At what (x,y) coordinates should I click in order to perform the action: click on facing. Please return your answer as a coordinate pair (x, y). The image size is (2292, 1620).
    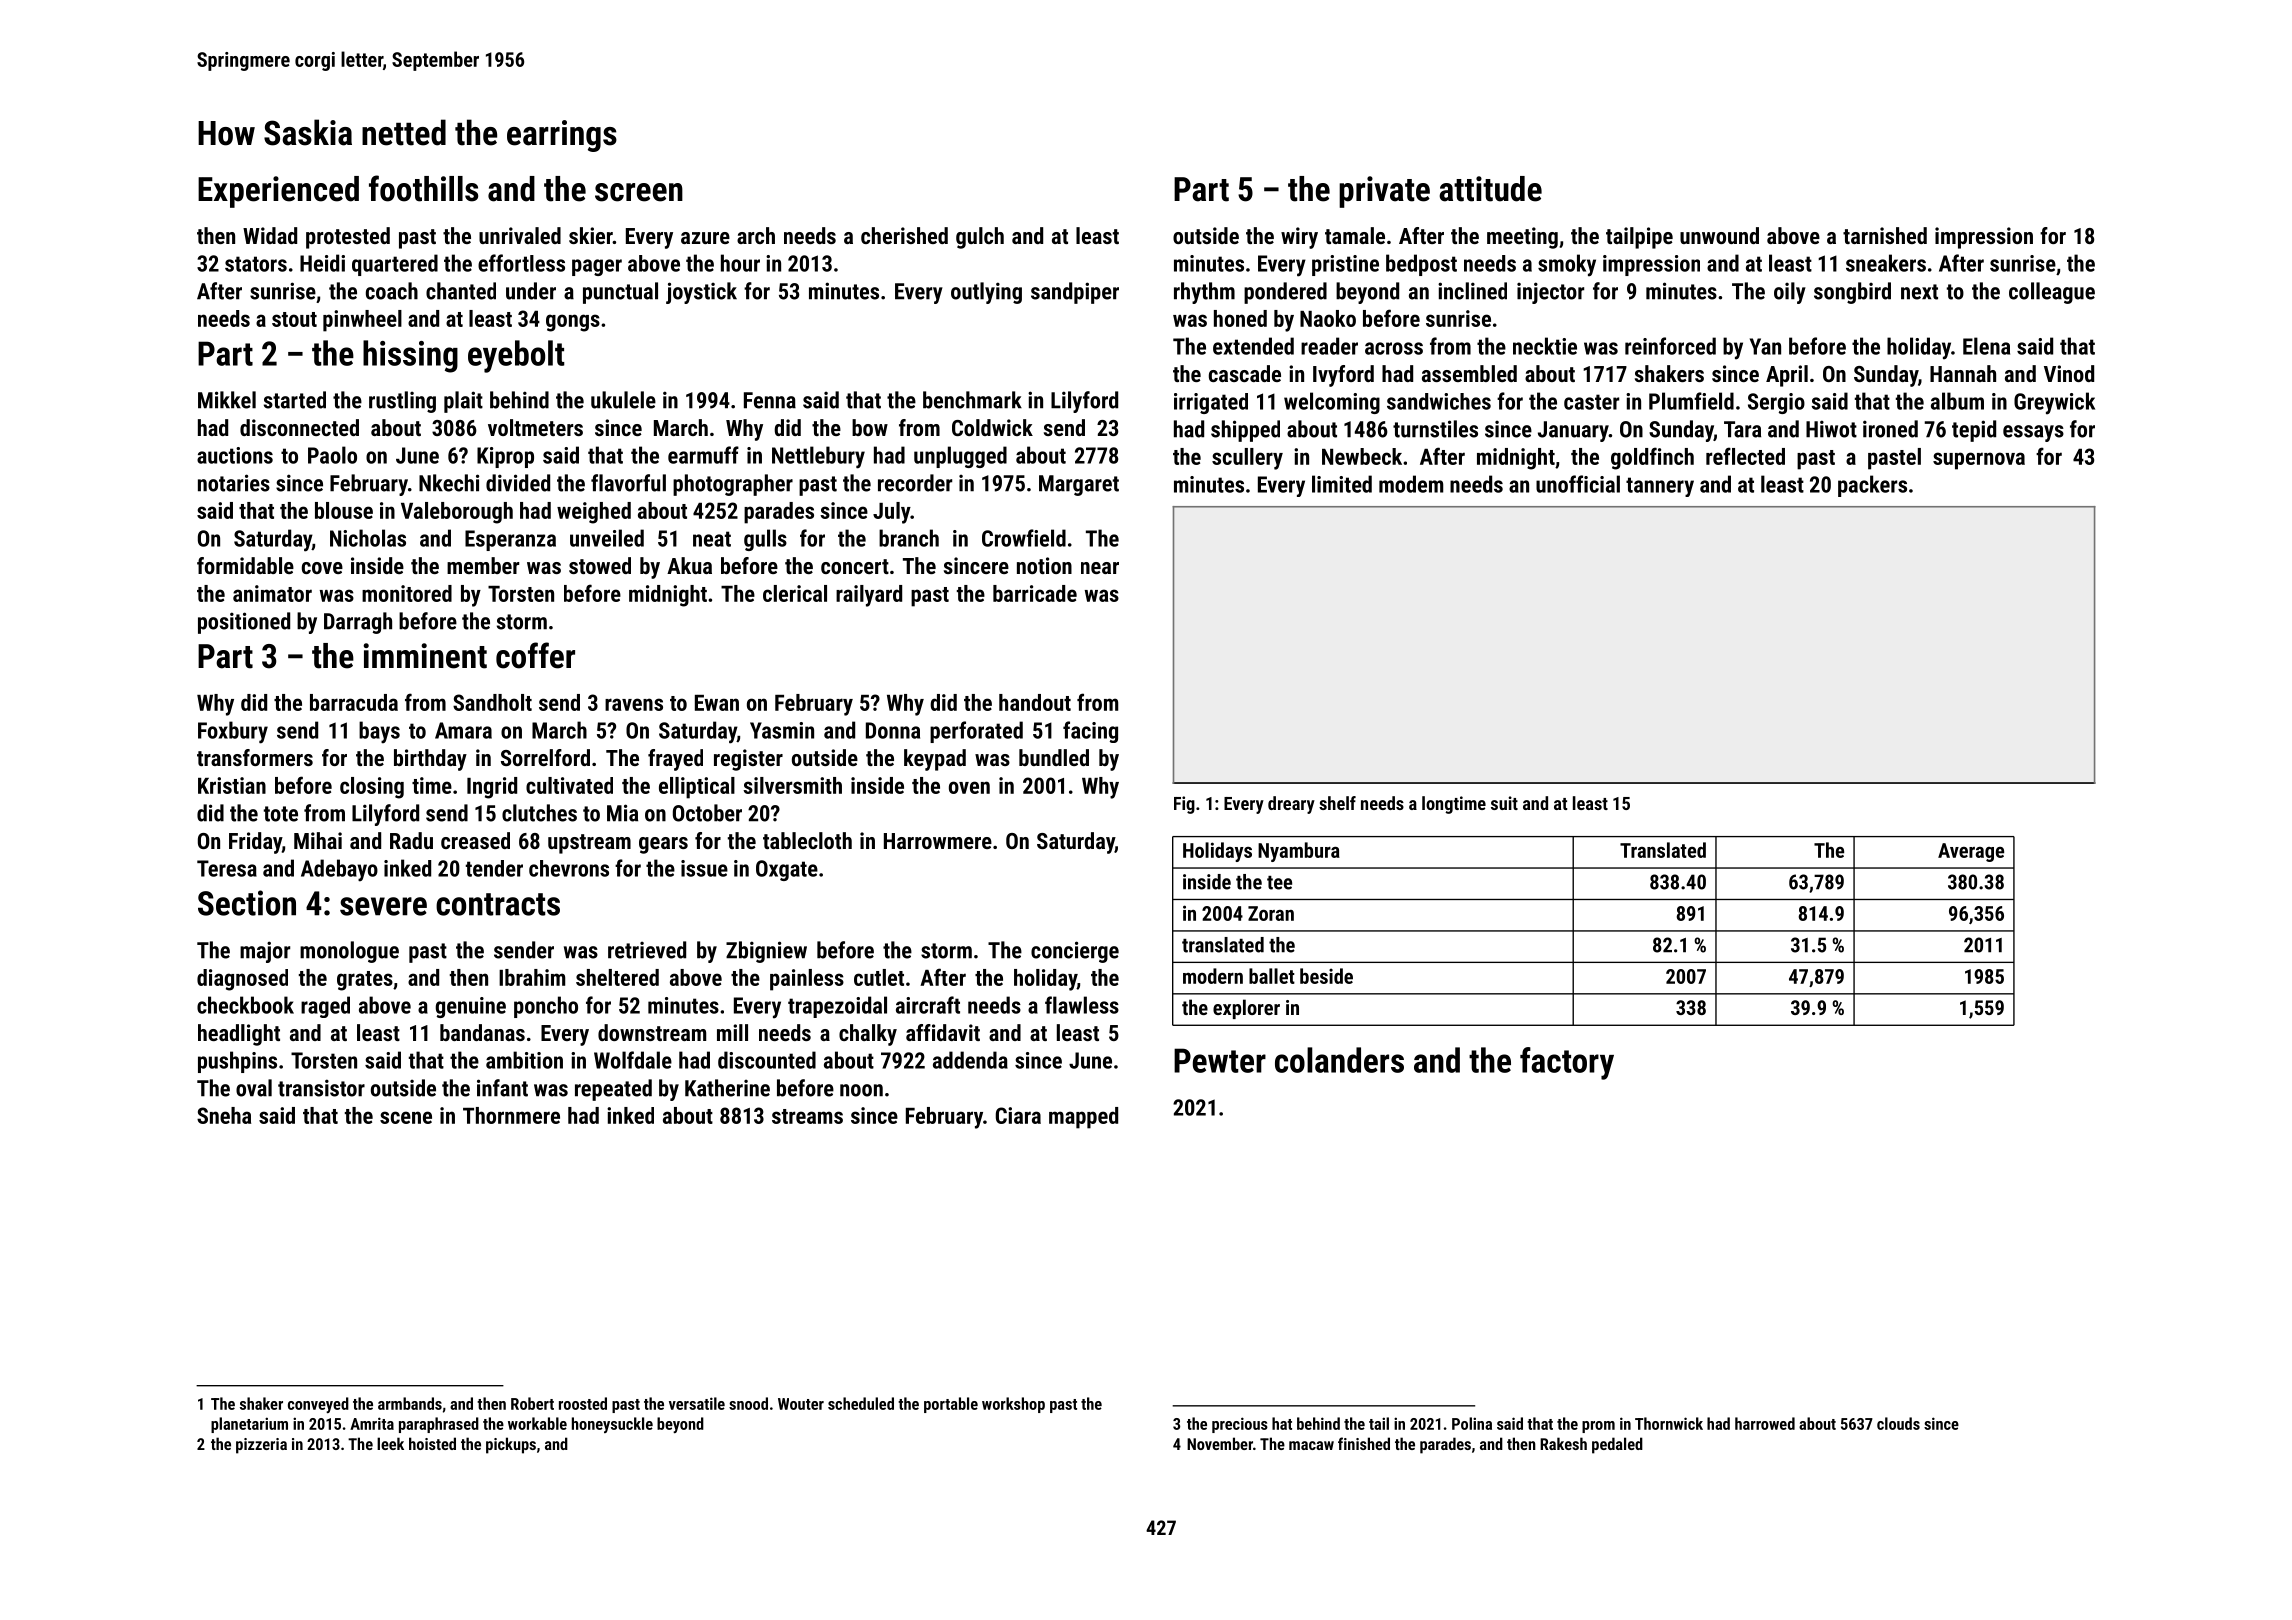
    Looking at the image, I should click on (1090, 732).
